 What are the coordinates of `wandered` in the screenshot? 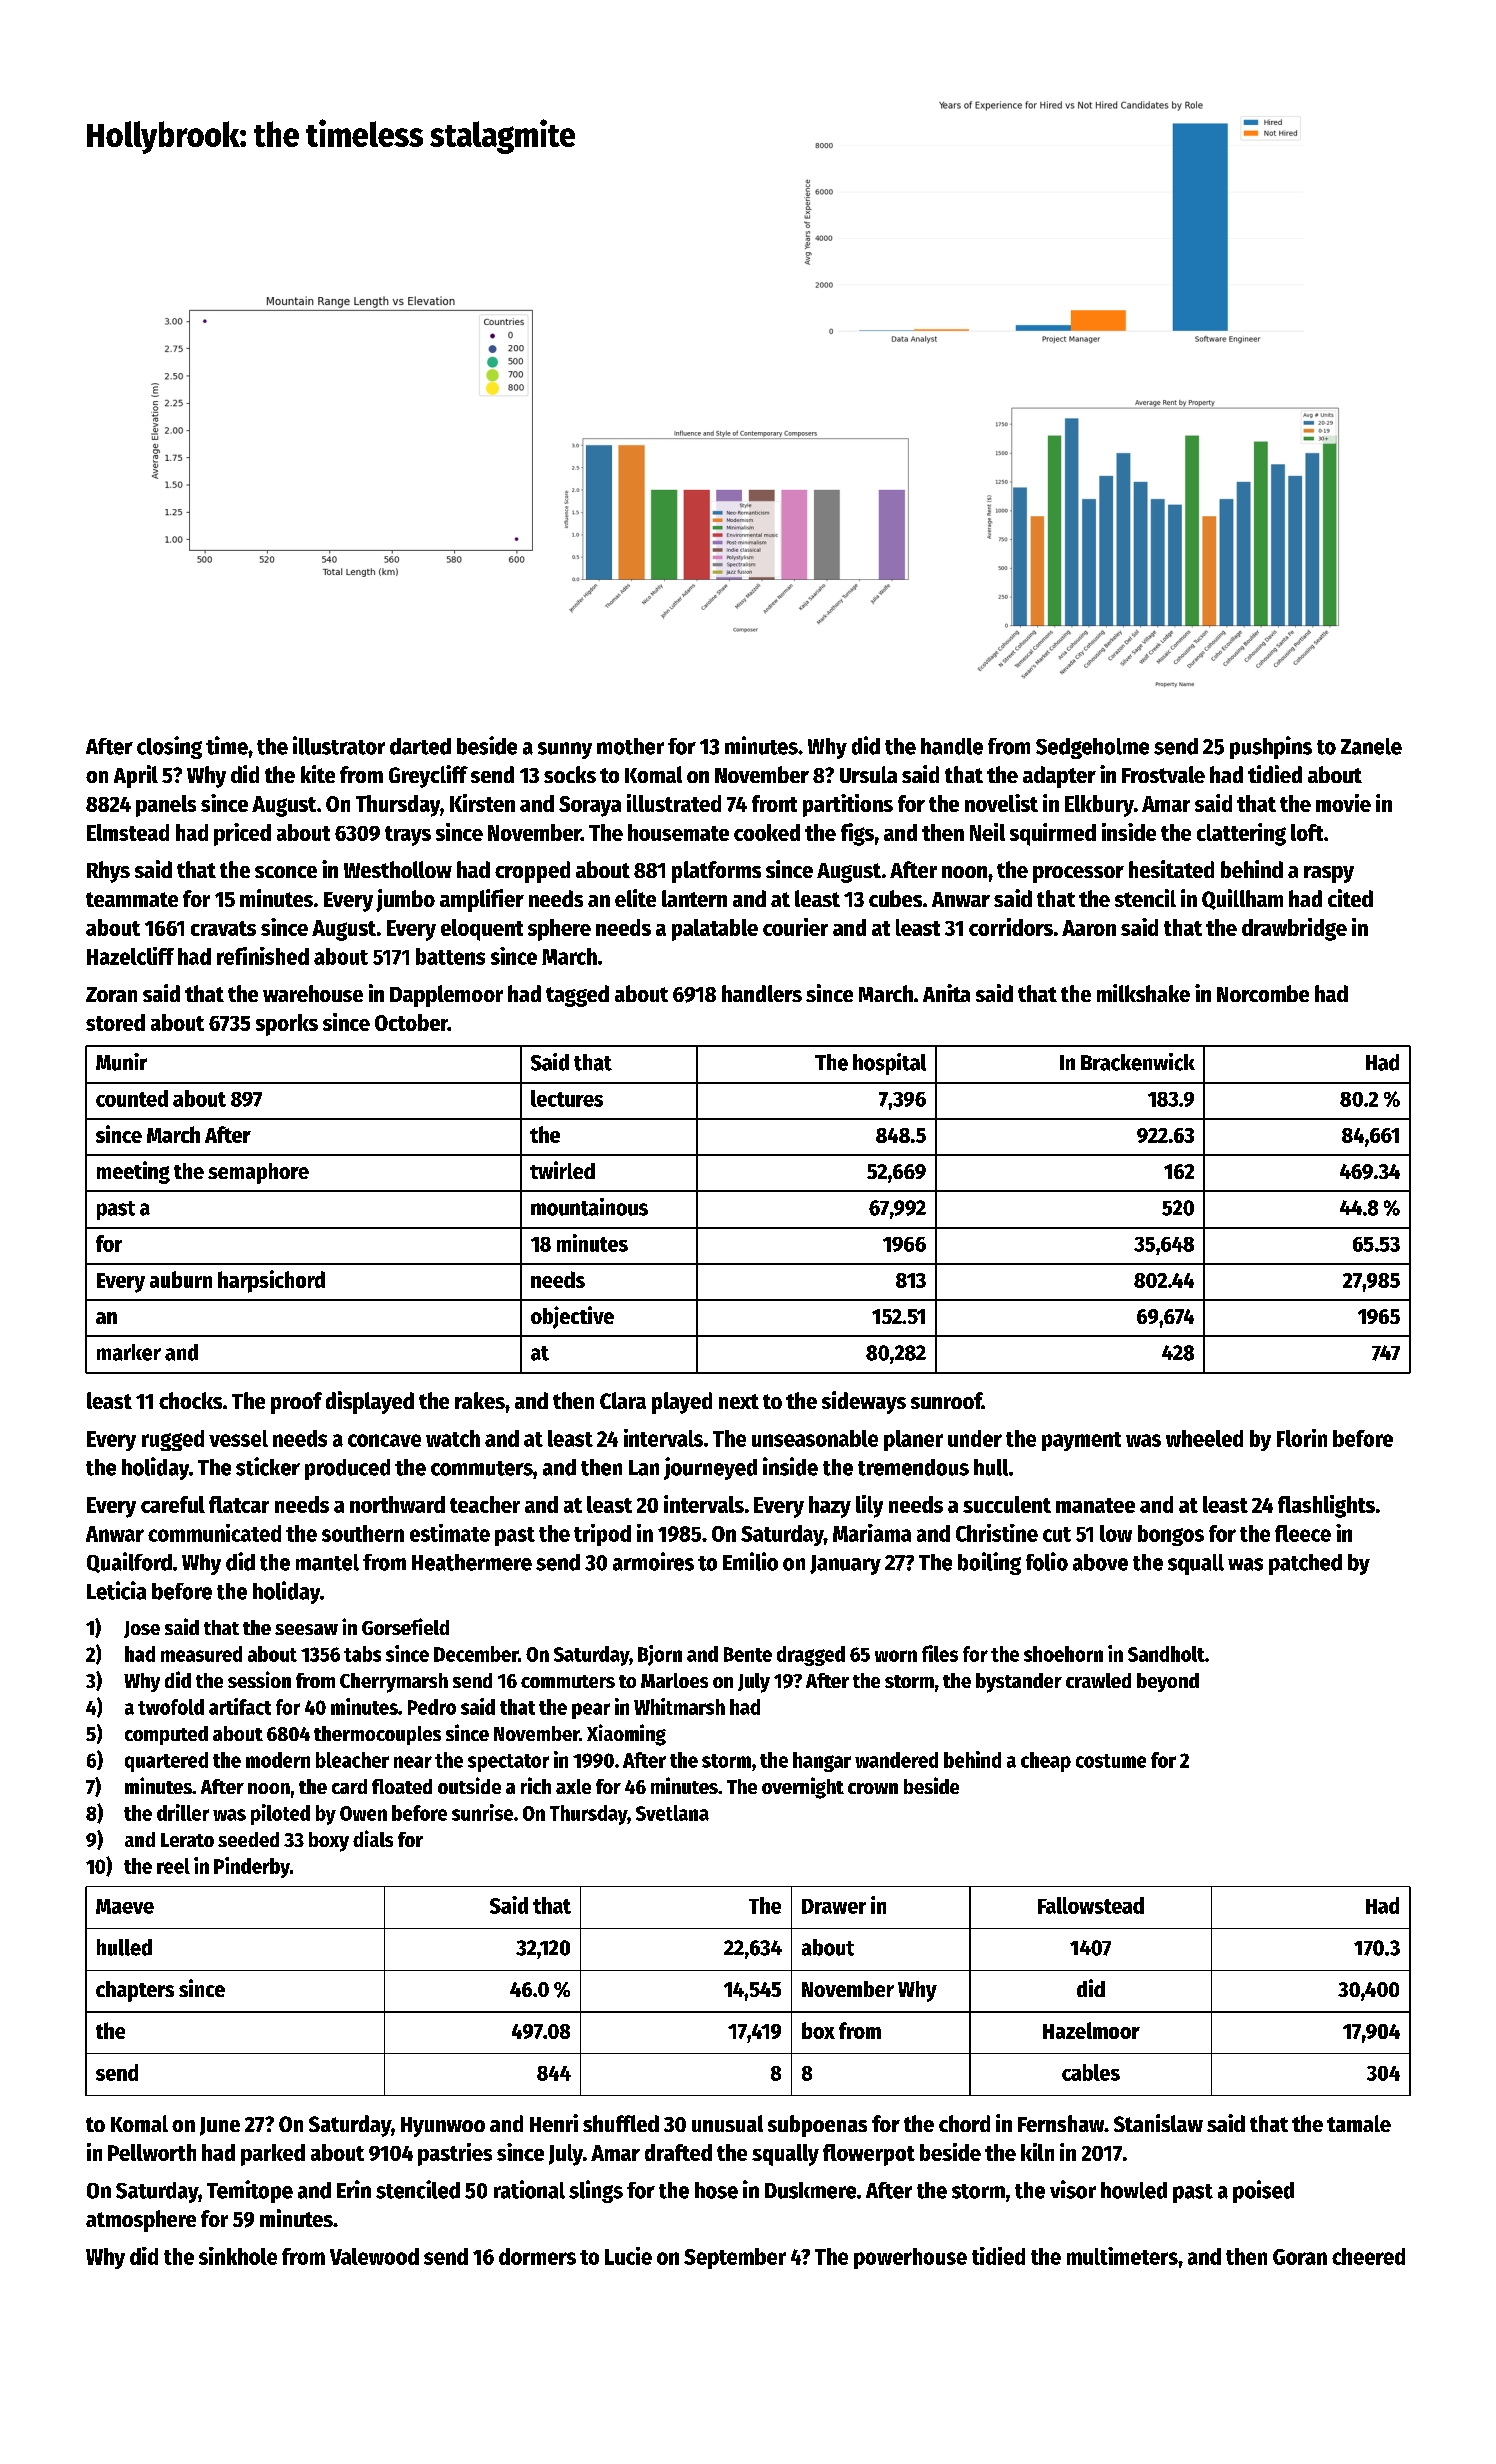 It's located at (896, 1760).
